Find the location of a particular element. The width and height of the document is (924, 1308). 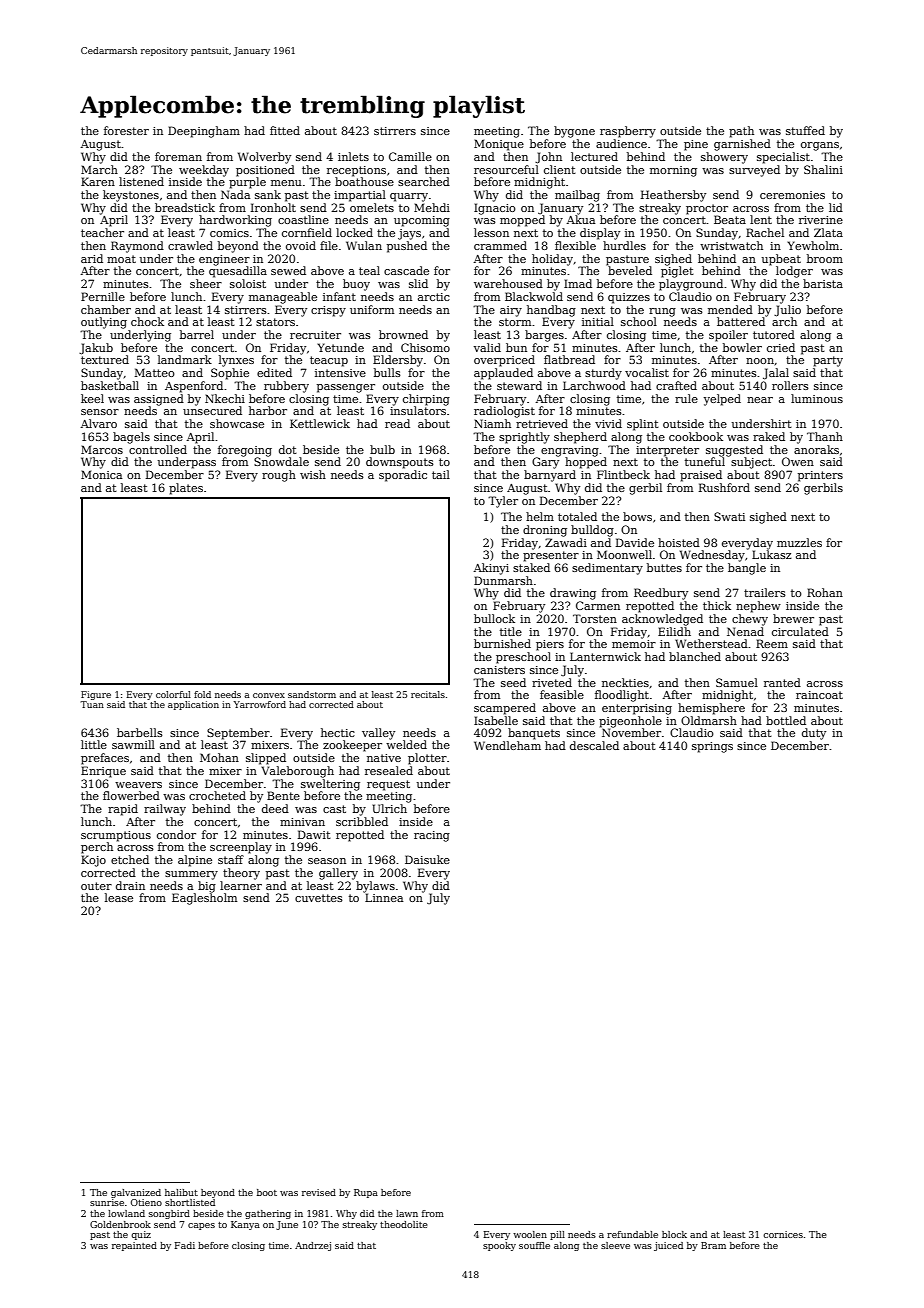

Mohan is located at coordinates (219, 757).
